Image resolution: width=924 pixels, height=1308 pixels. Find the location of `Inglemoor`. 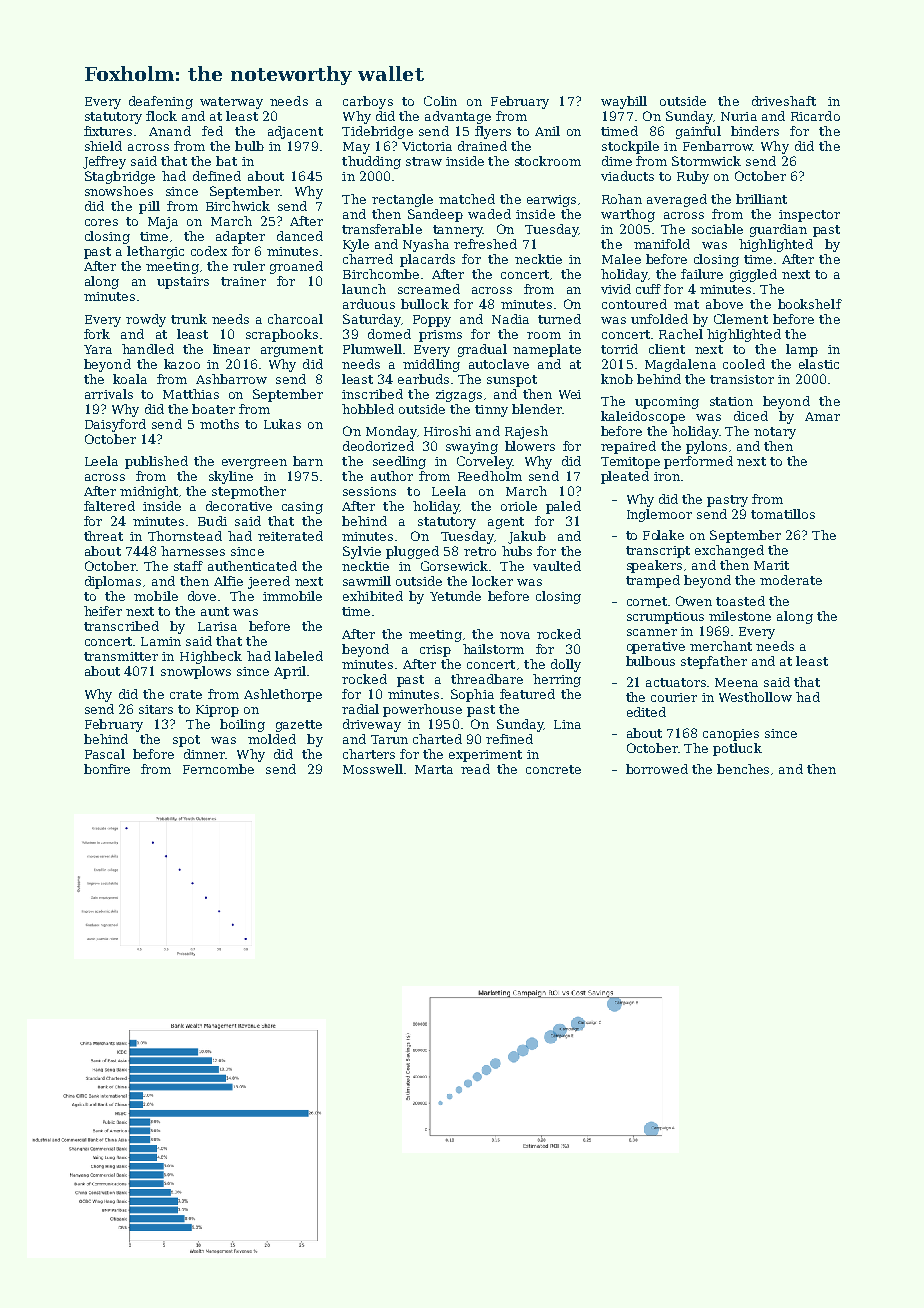

Inglemoor is located at coordinates (659, 515).
